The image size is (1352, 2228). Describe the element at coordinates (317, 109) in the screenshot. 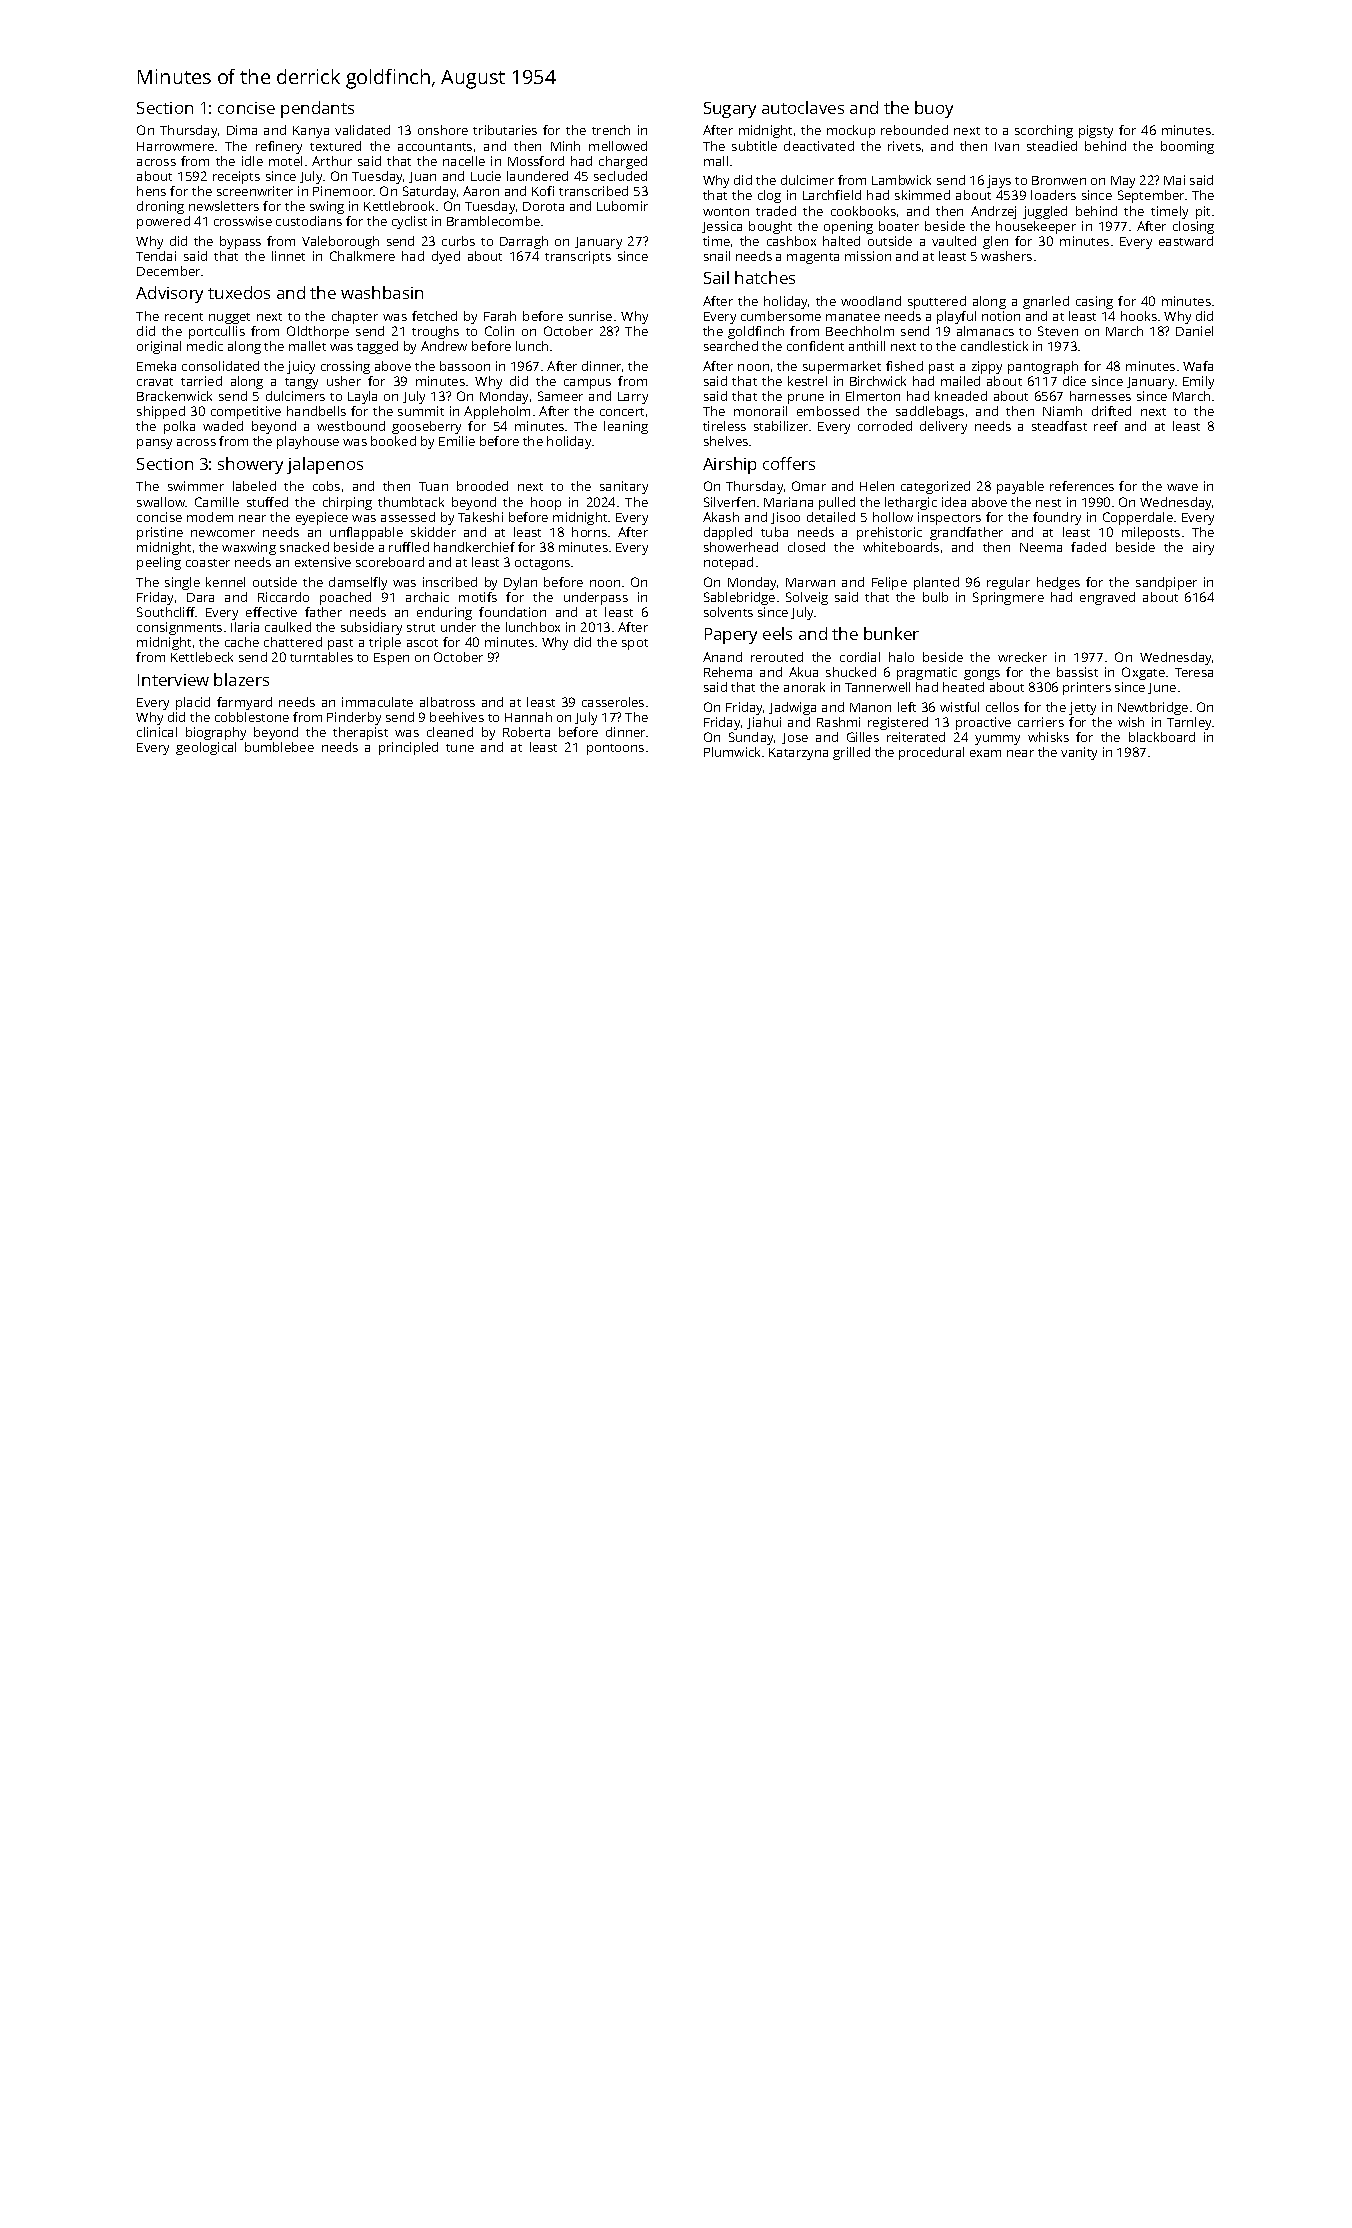

I see `pendants` at that location.
